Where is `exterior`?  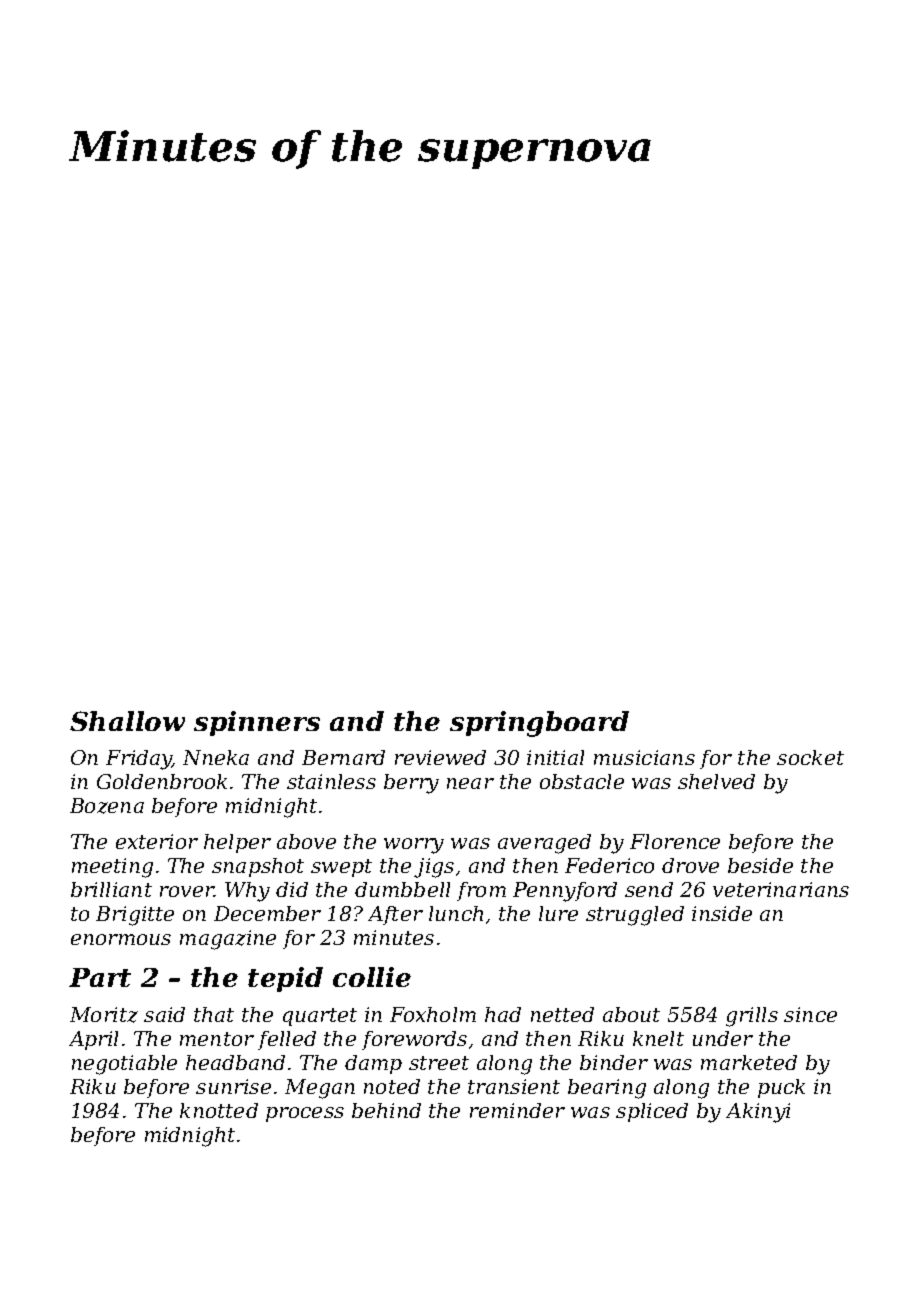 exterior is located at coordinates (157, 841).
